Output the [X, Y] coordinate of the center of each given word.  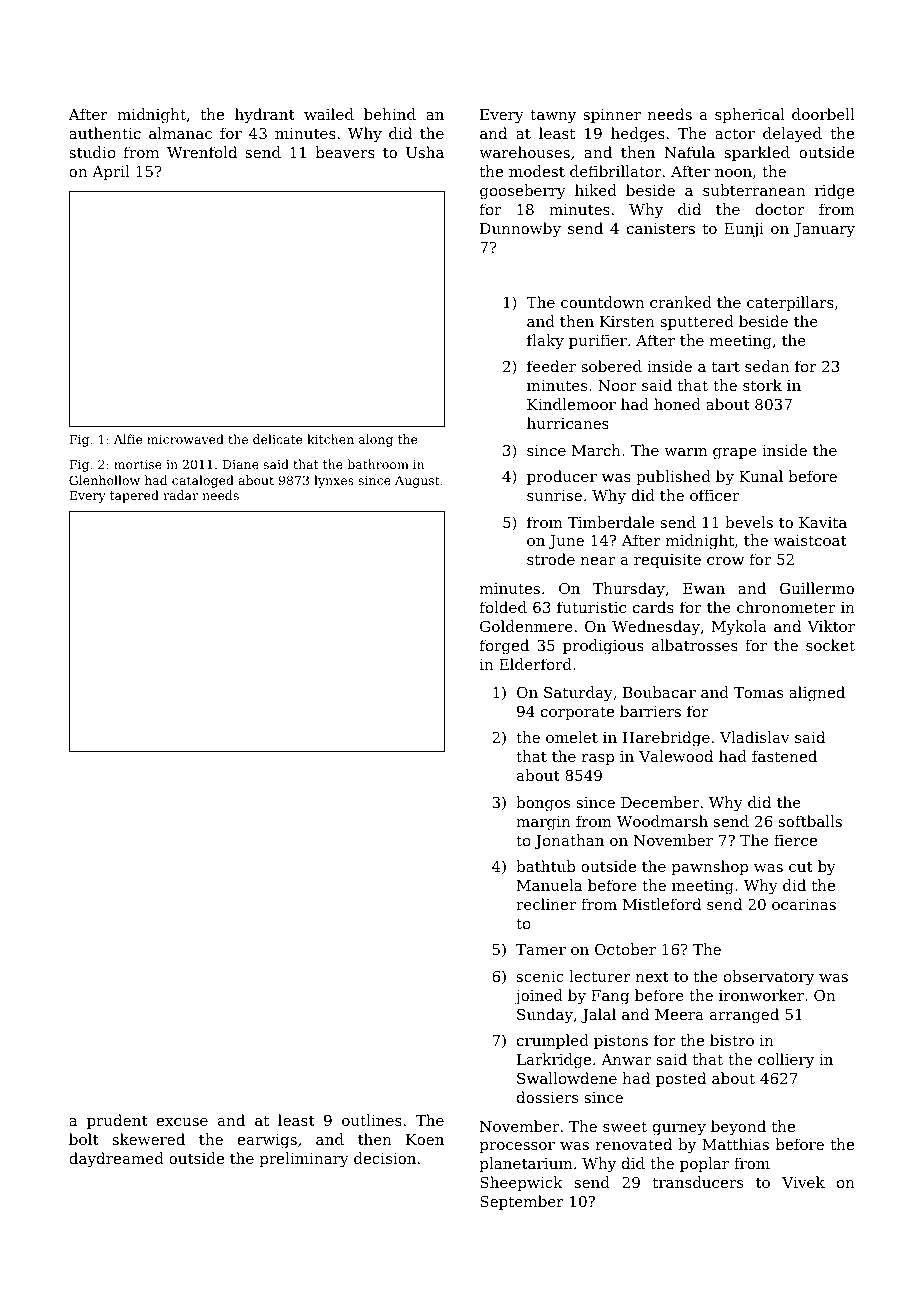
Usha [425, 152]
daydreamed [116, 1160]
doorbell [823, 114]
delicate [277, 439]
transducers [698, 1182]
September [522, 1202]
